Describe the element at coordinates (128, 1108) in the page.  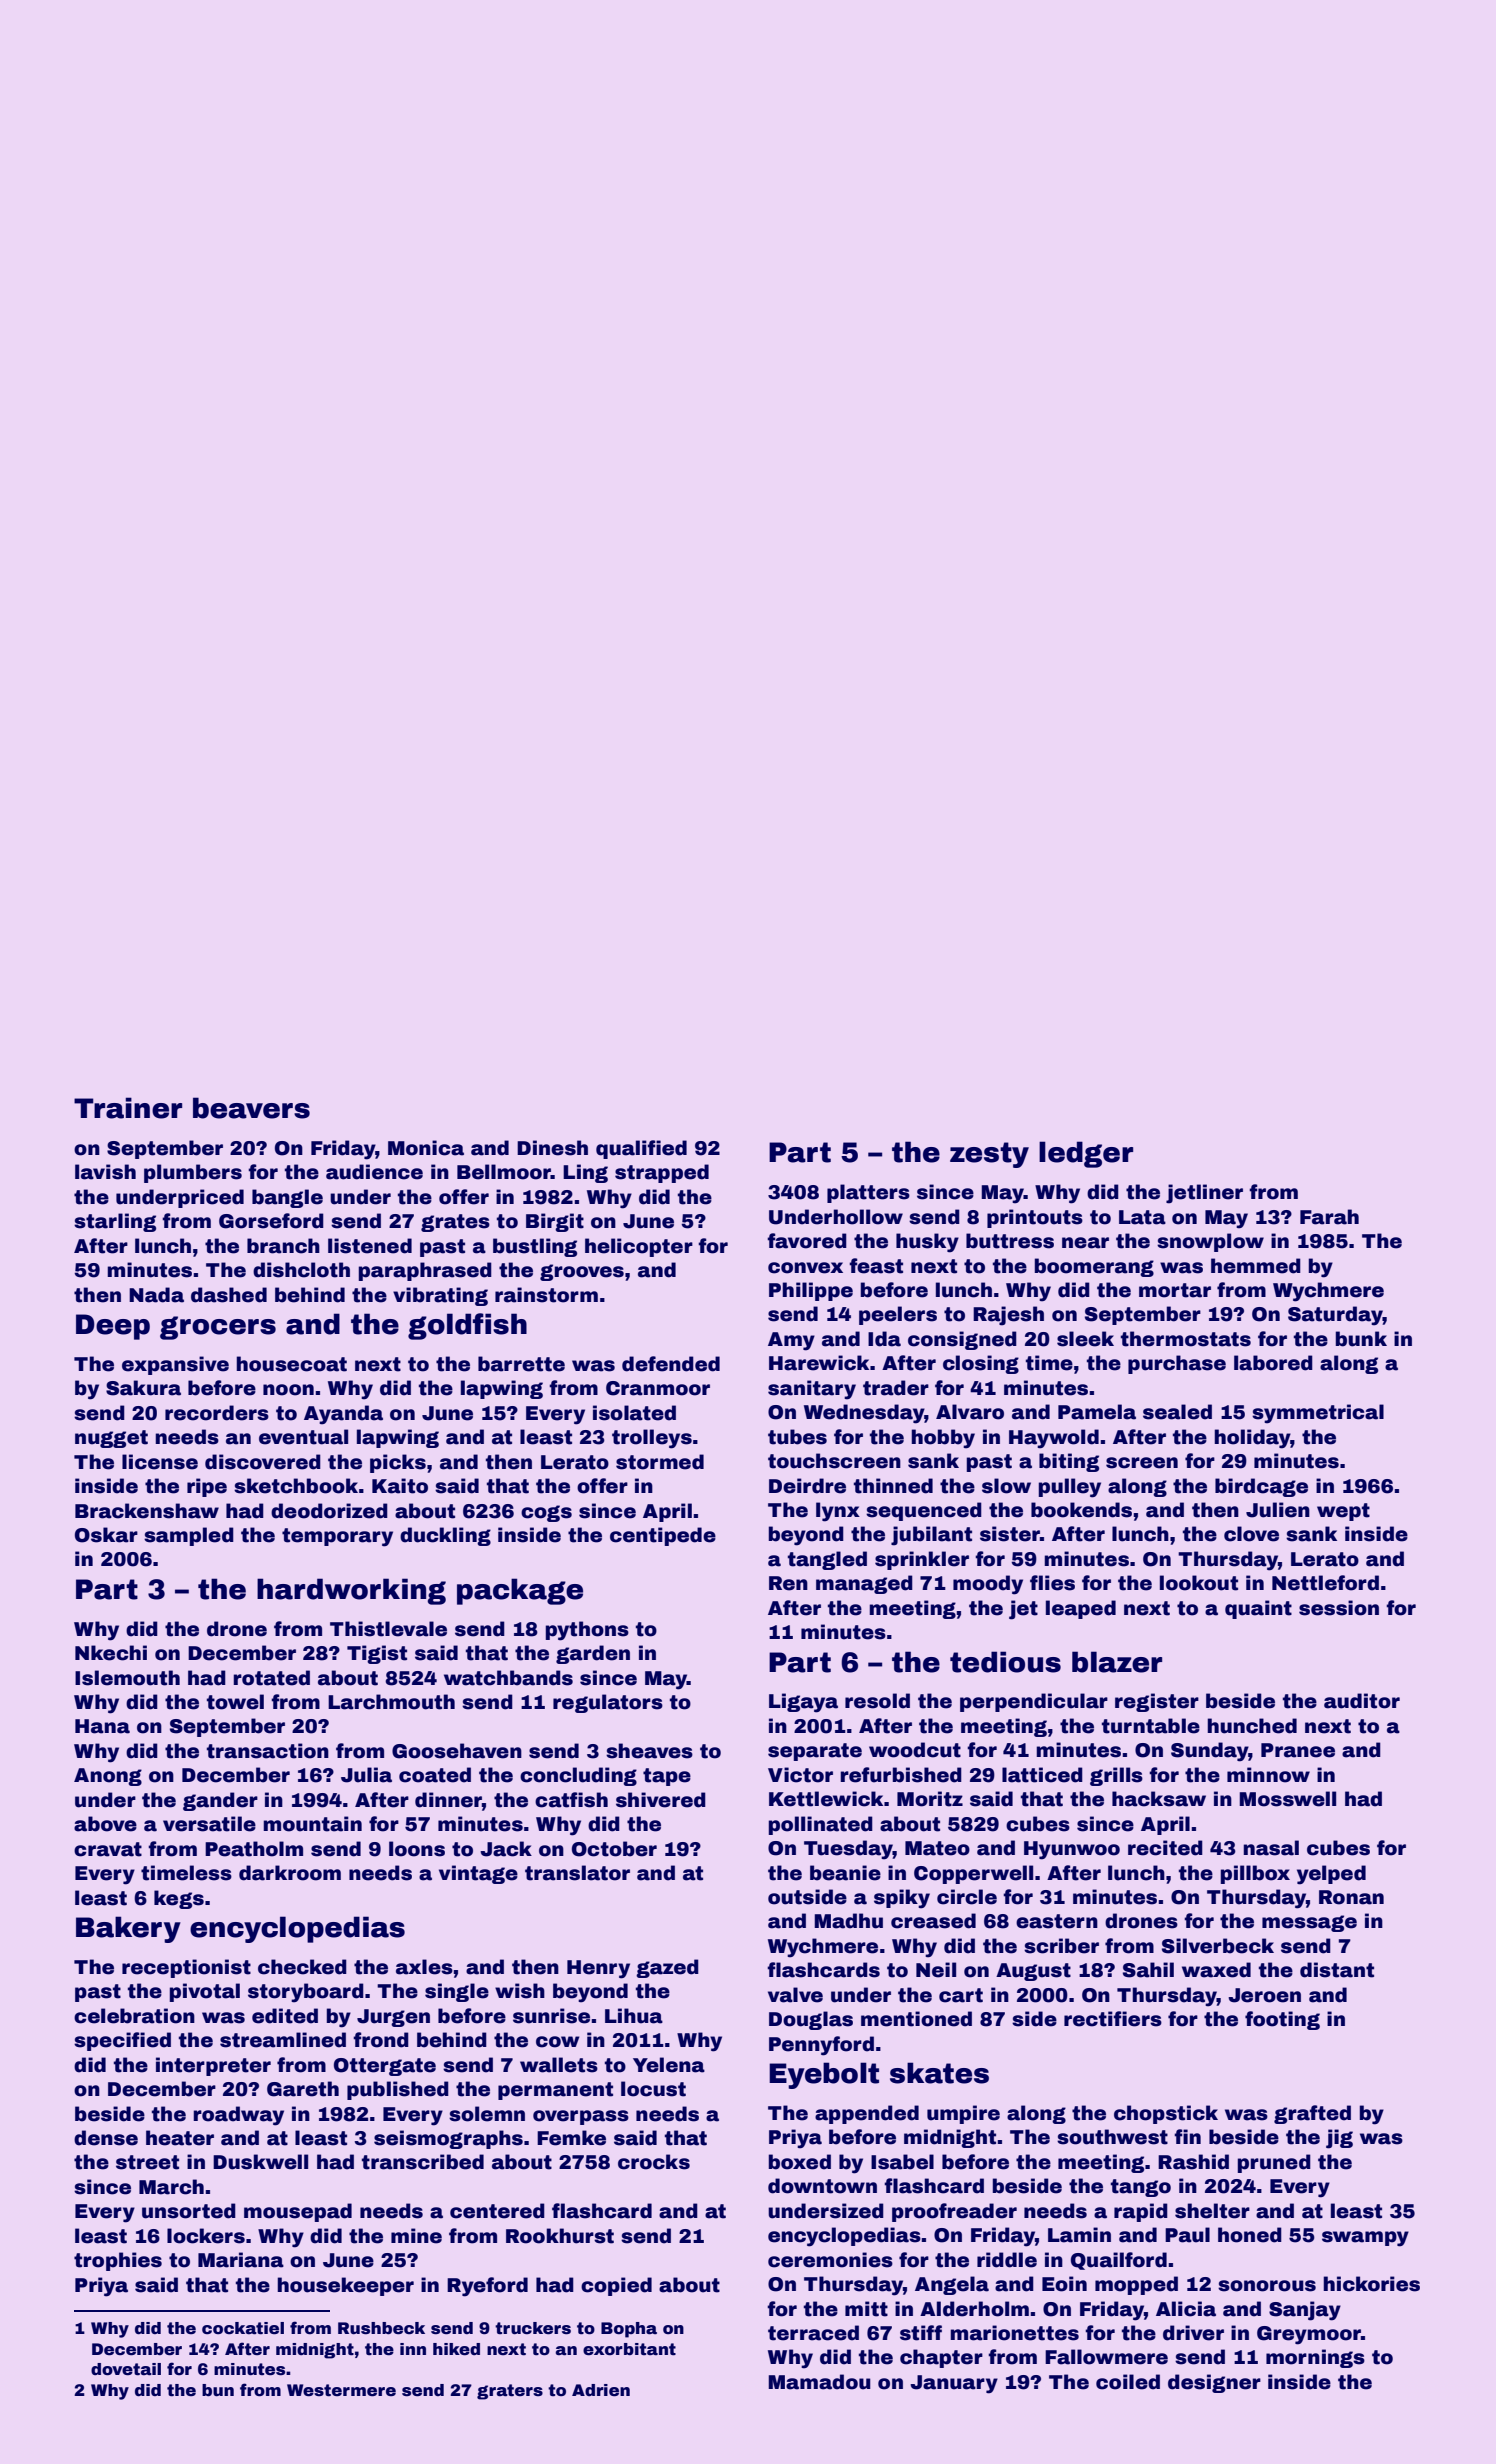
I see `Trainer` at that location.
